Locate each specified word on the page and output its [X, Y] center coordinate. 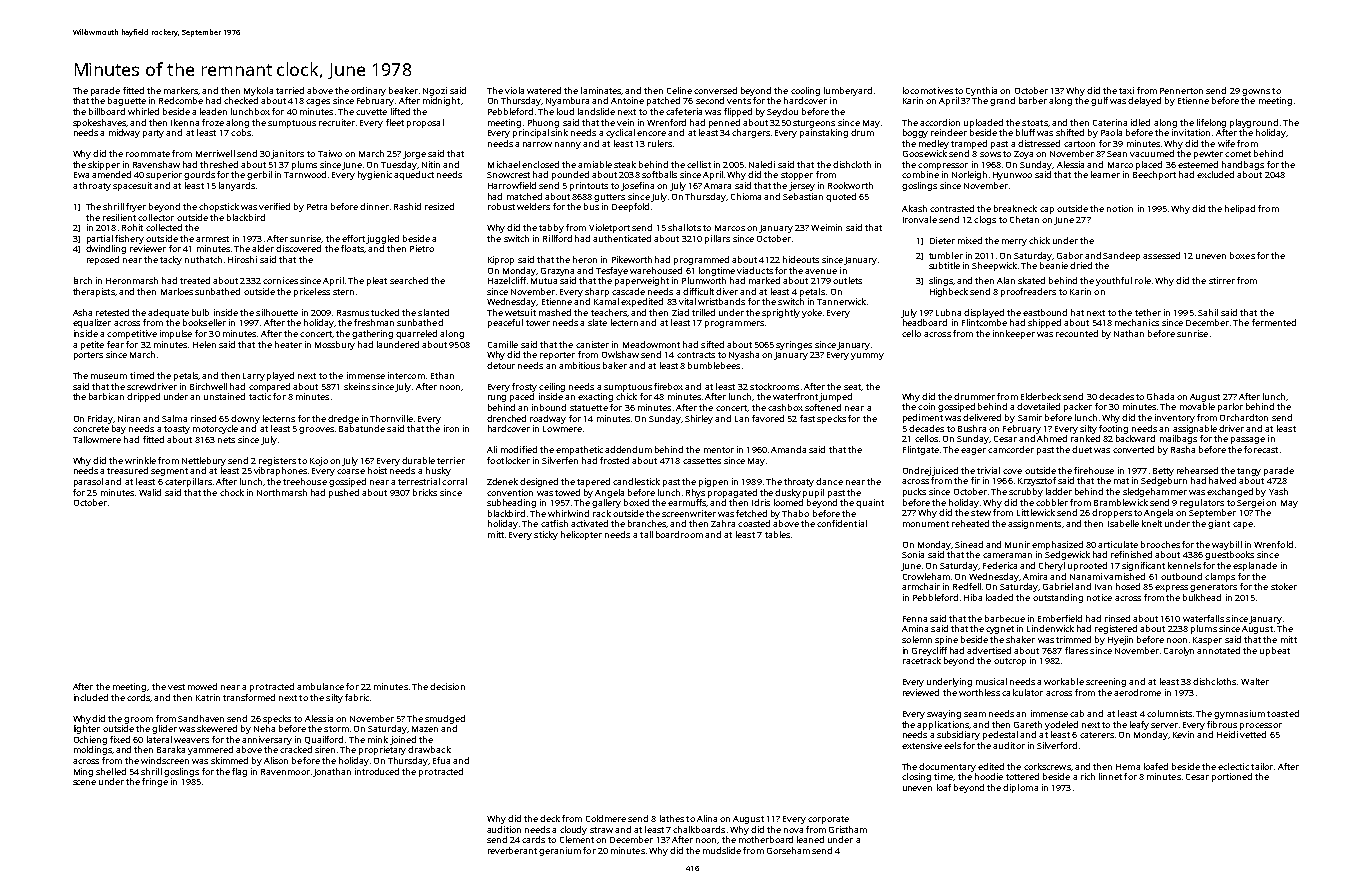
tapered [593, 482]
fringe [155, 782]
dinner [374, 206]
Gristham [848, 829]
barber [1033, 100]
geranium [560, 851]
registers [277, 461]
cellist [699, 164]
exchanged [1230, 492]
